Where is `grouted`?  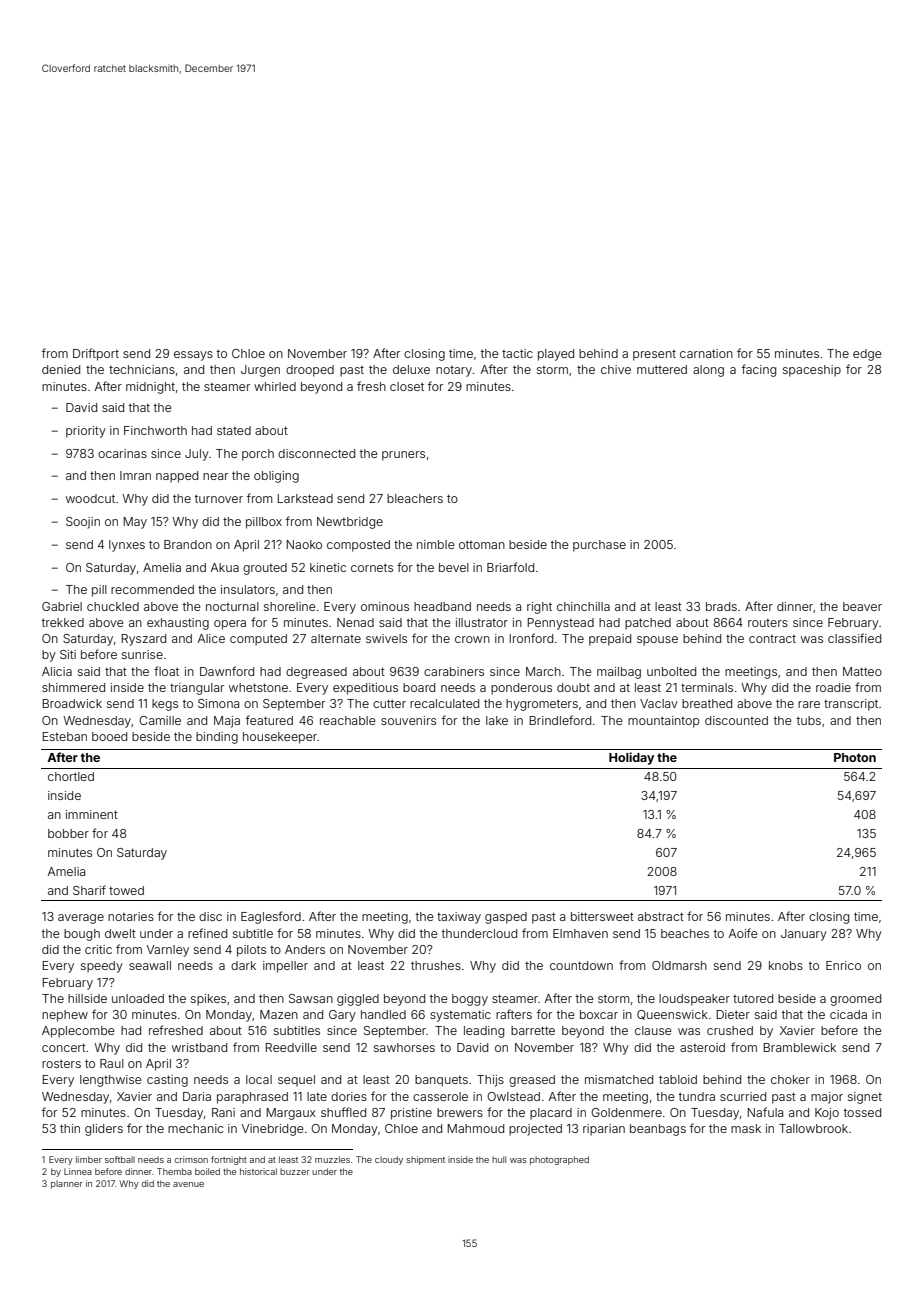 grouted is located at coordinates (265, 569).
